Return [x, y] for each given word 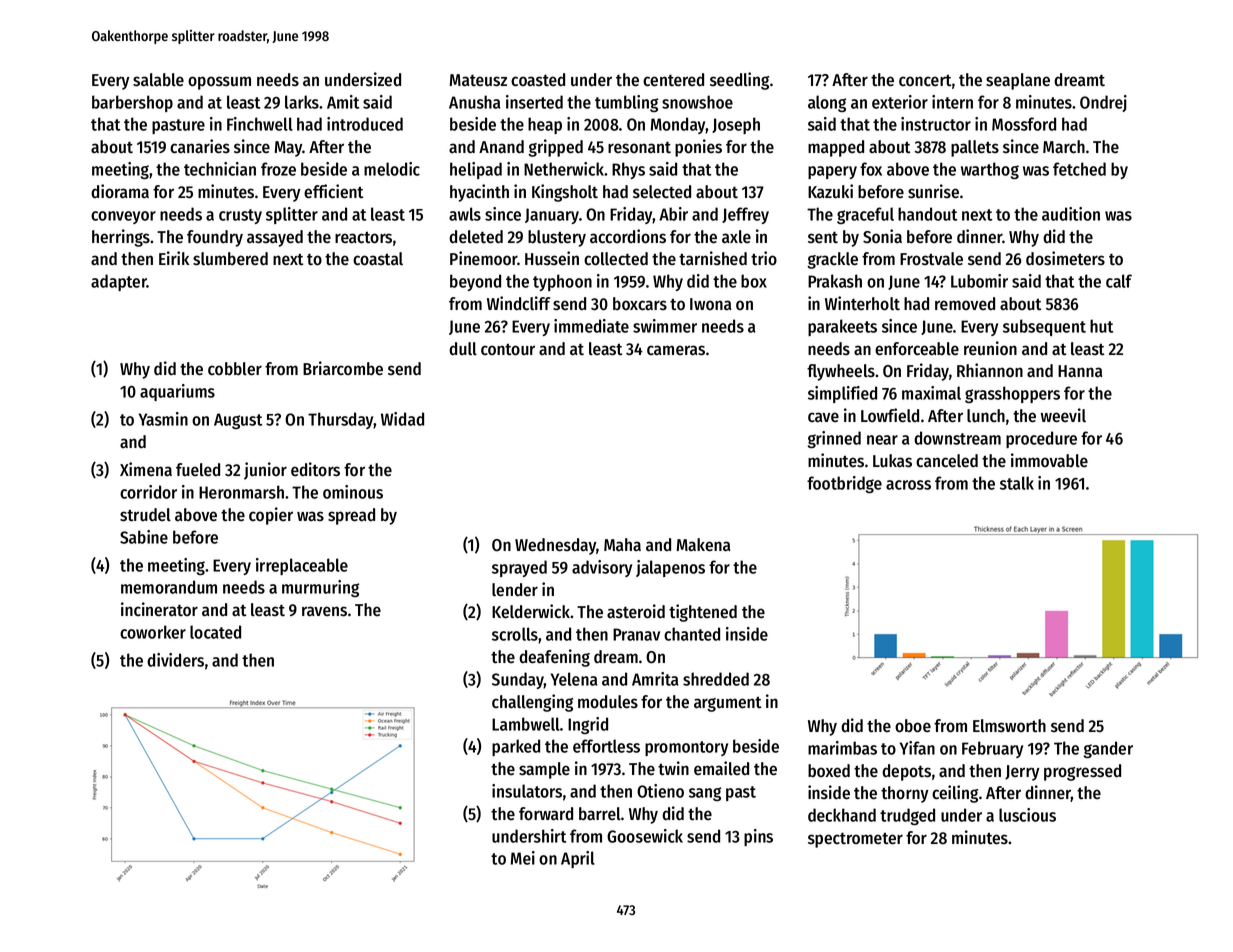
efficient [333, 191]
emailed [721, 768]
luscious [1027, 815]
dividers [175, 660]
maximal [931, 393]
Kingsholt [565, 193]
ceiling [955, 794]
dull [463, 349]
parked [516, 747]
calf [1119, 281]
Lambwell [526, 724]
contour [508, 350]
